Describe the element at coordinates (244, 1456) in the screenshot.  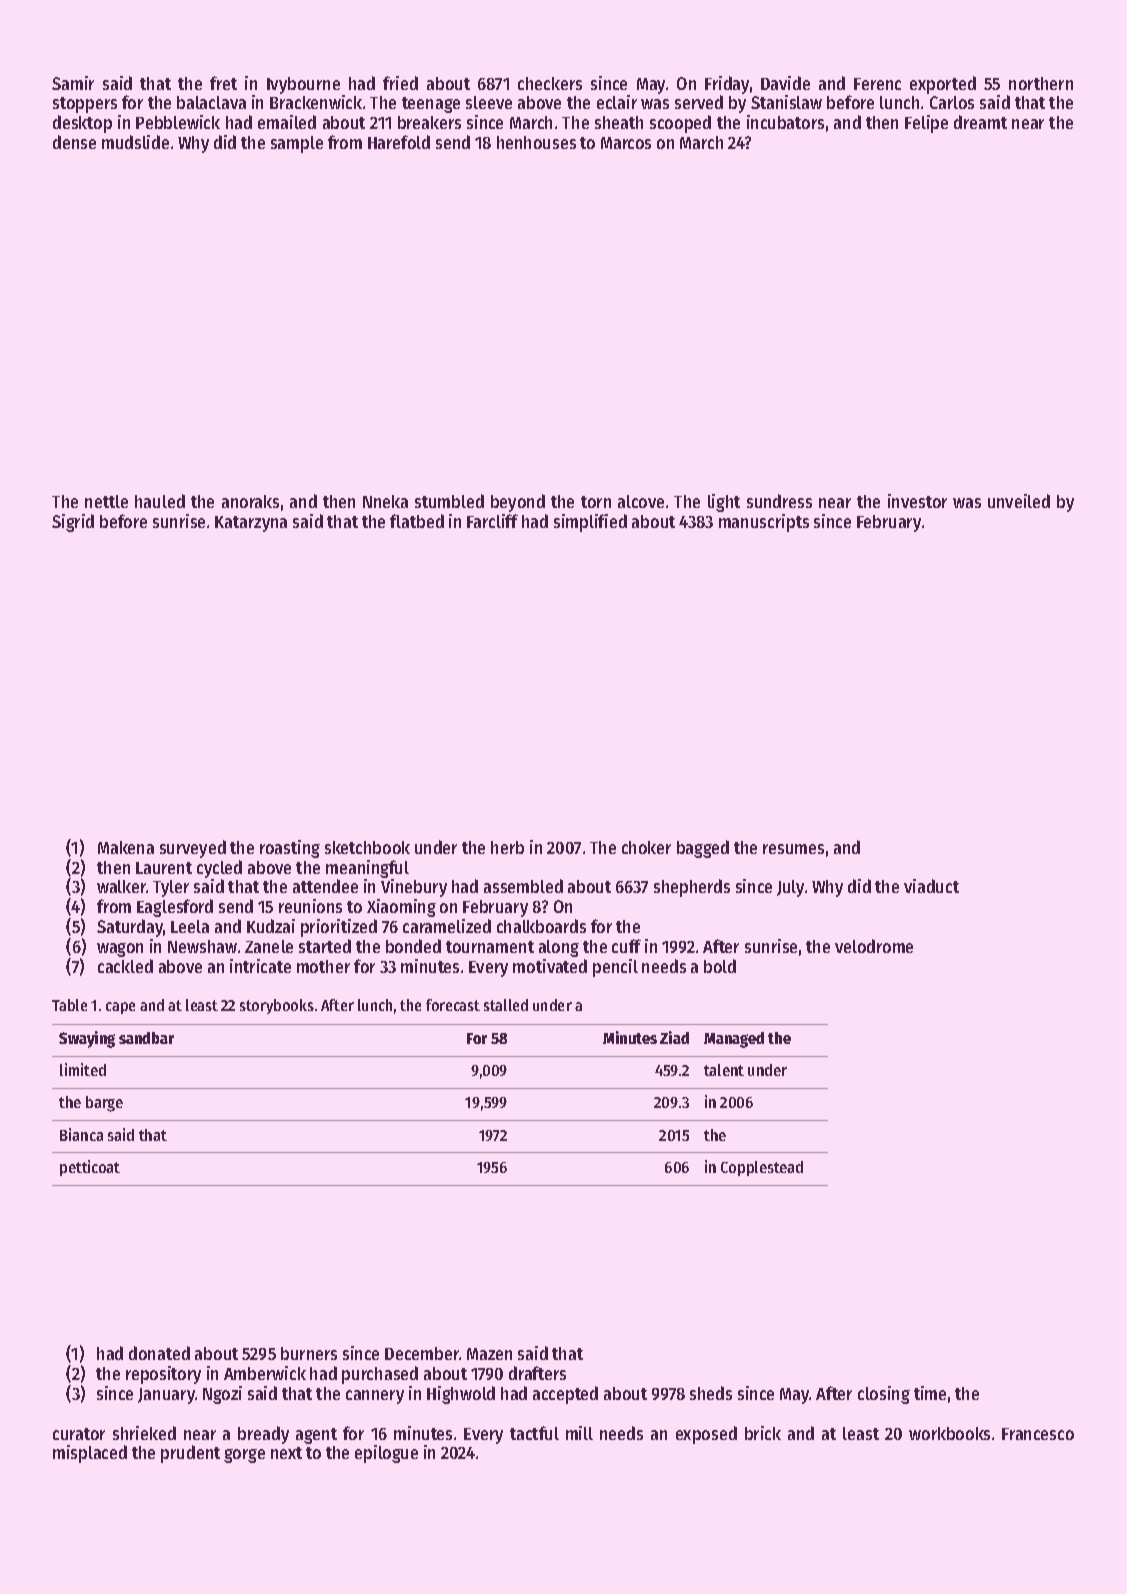
I see `gorge` at that location.
